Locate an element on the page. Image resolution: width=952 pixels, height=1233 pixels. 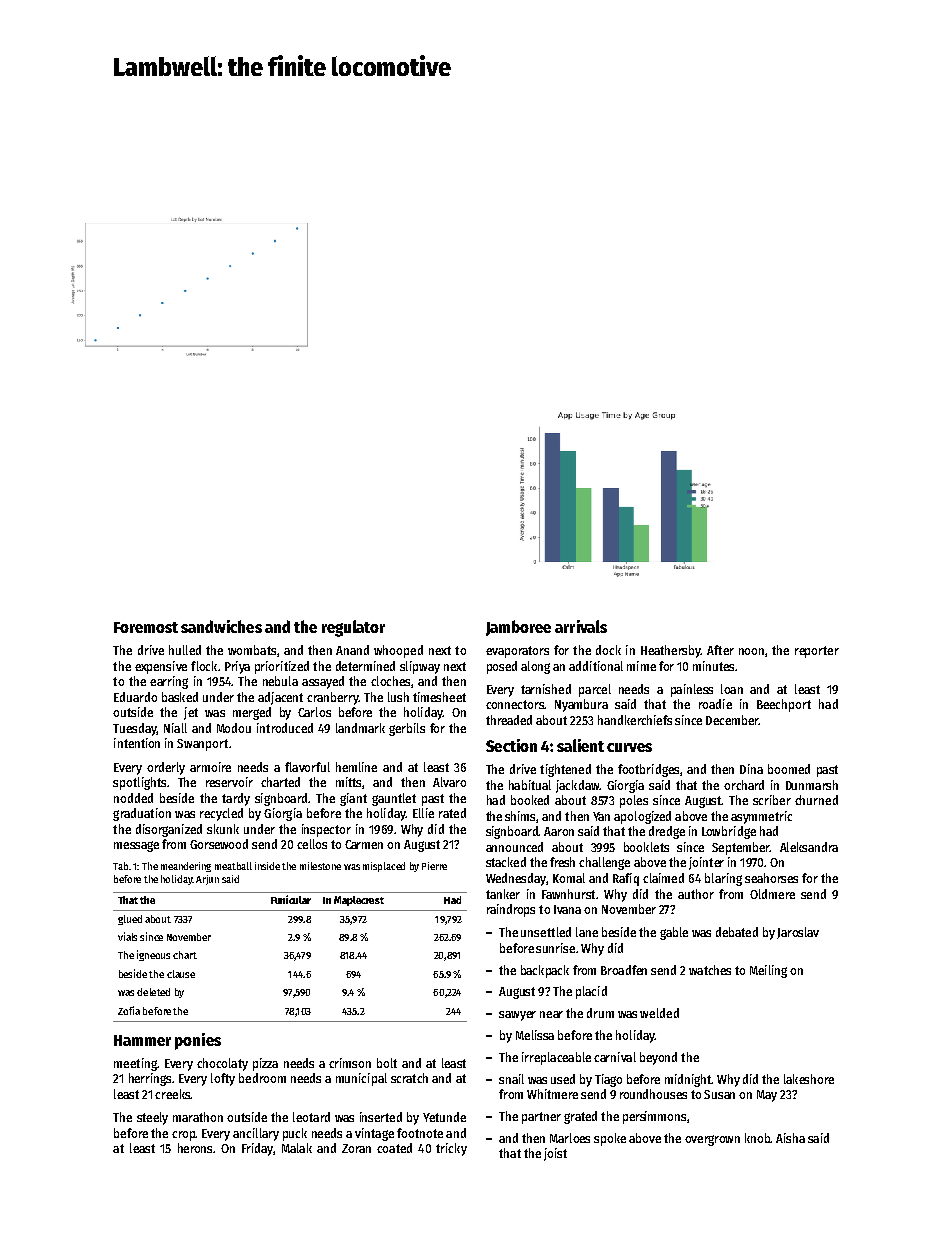
Jamboree is located at coordinates (518, 628).
